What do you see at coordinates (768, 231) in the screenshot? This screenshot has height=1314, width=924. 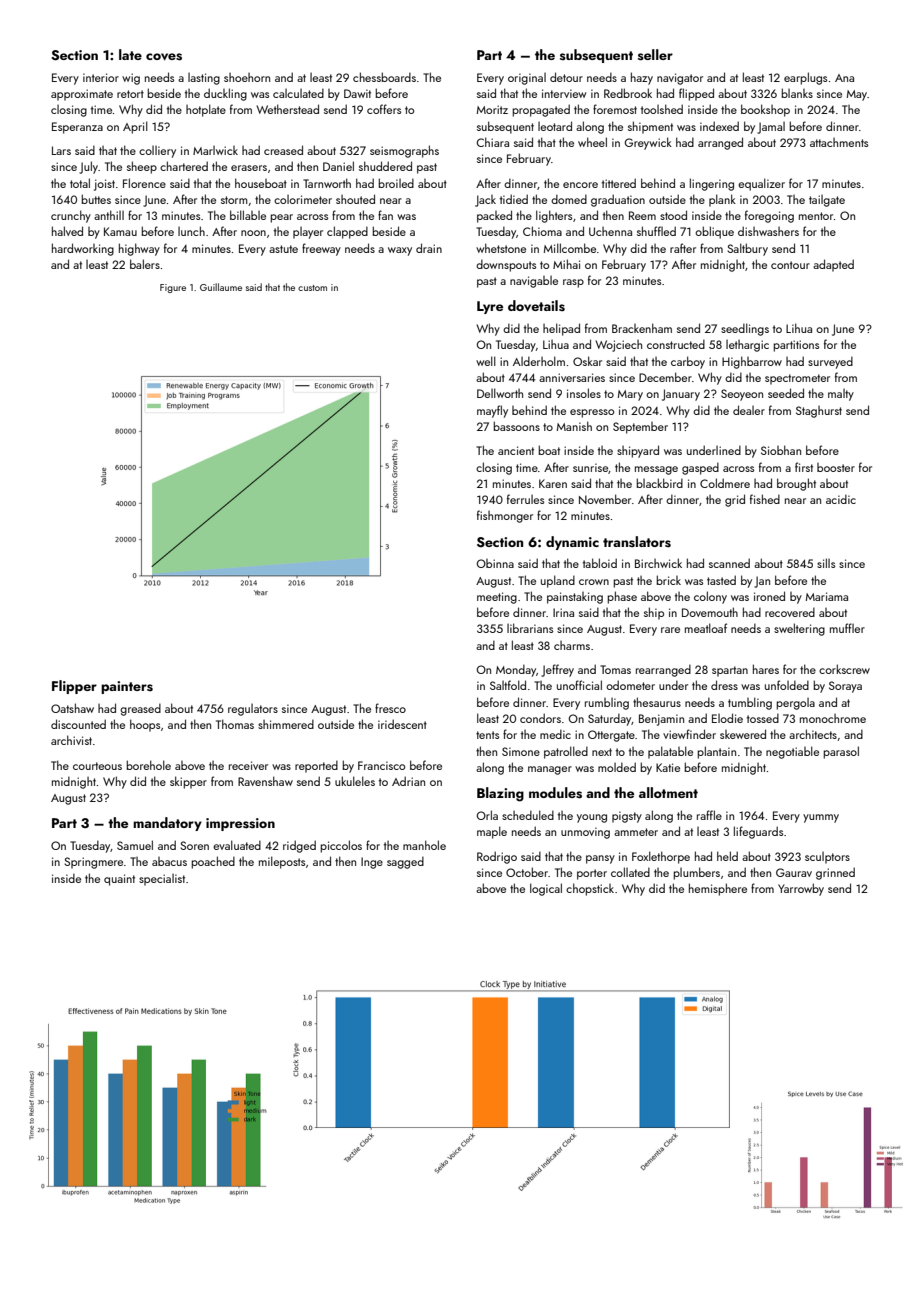 I see `dishwashers` at bounding box center [768, 231].
